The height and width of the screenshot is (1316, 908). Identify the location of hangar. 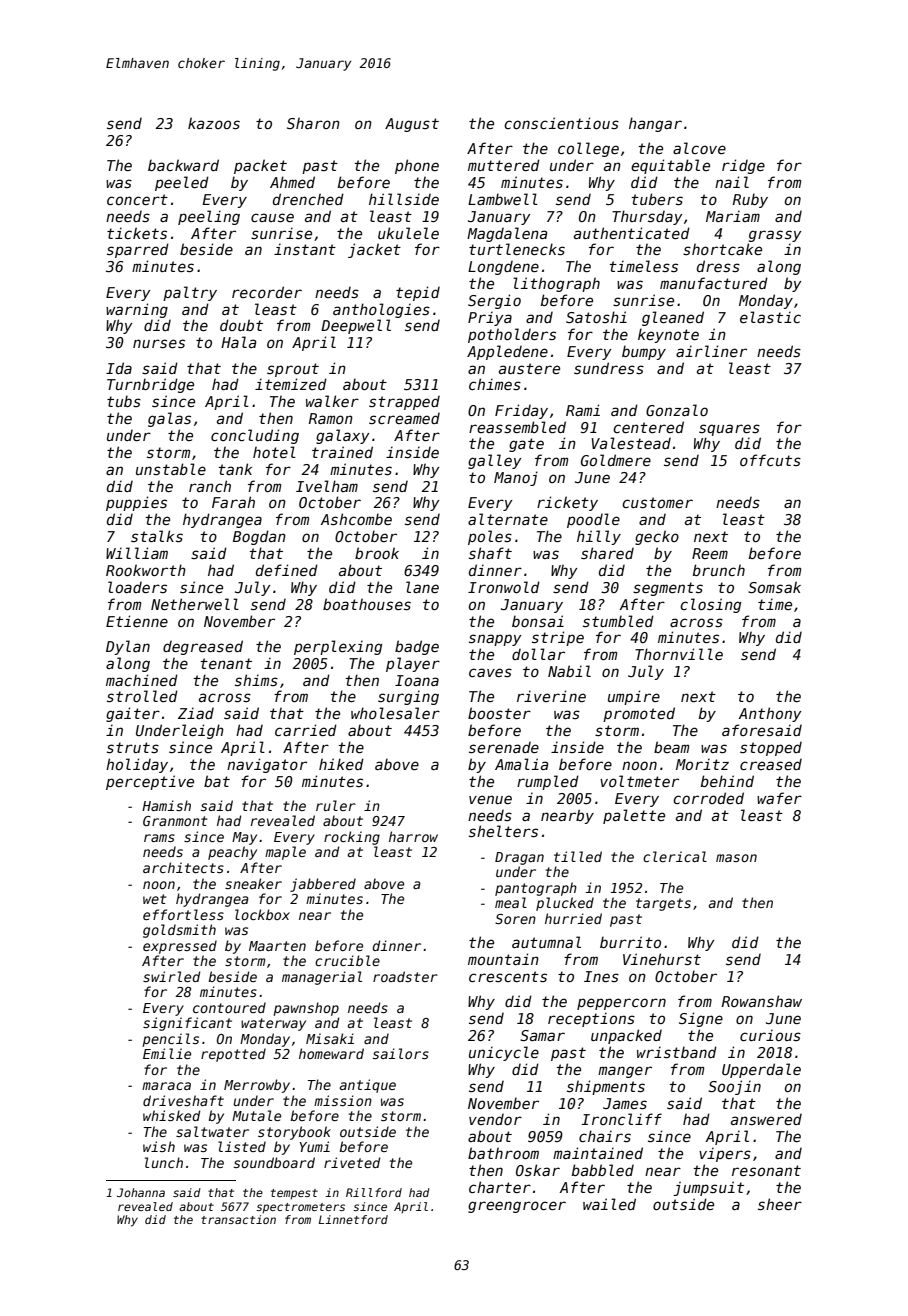
(655, 124).
